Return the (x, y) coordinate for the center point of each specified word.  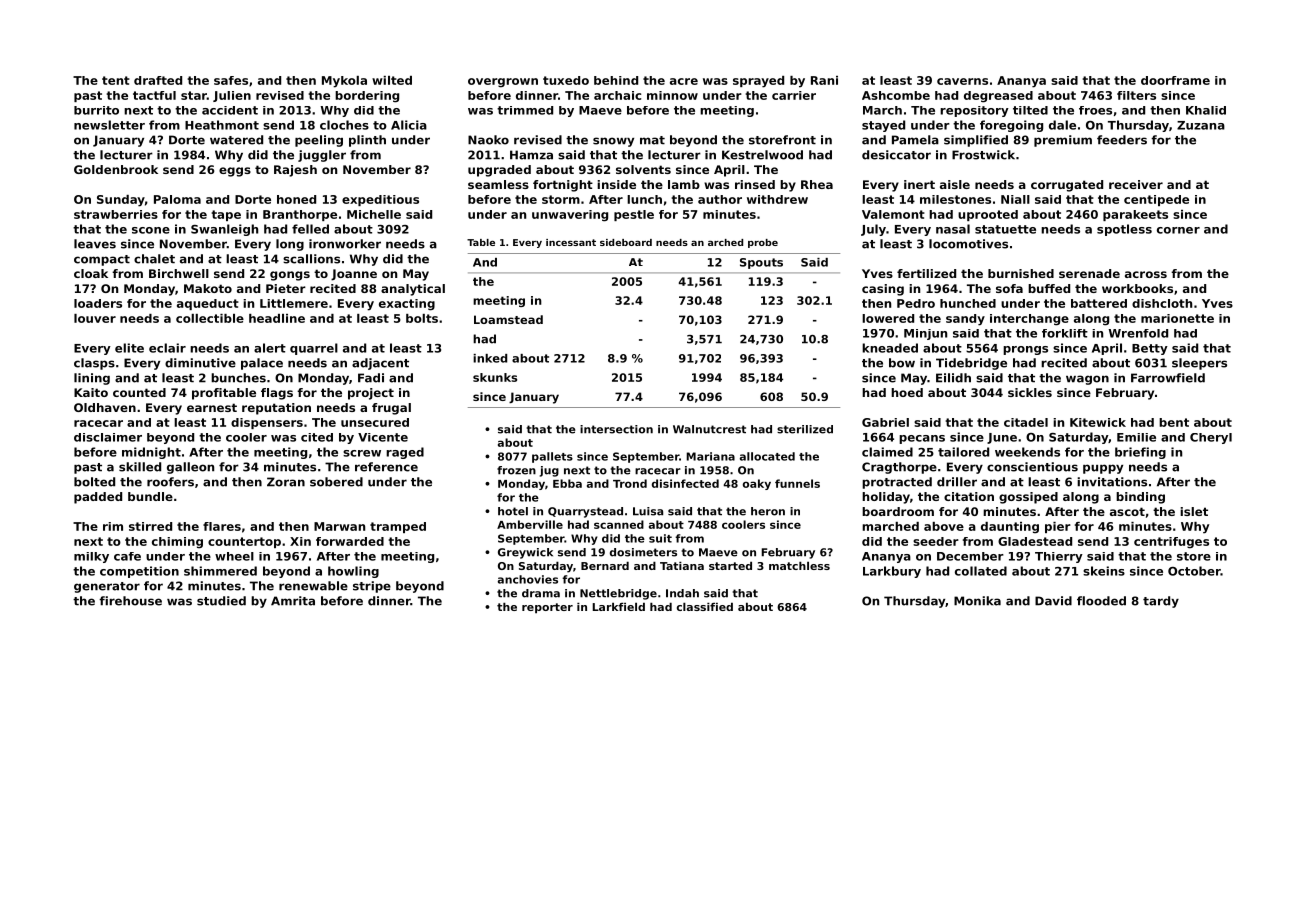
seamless (498, 184)
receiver (1136, 184)
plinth (367, 141)
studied (221, 601)
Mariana (710, 456)
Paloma (177, 199)
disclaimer (108, 437)
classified (705, 606)
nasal (953, 229)
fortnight (563, 186)
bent (1174, 422)
